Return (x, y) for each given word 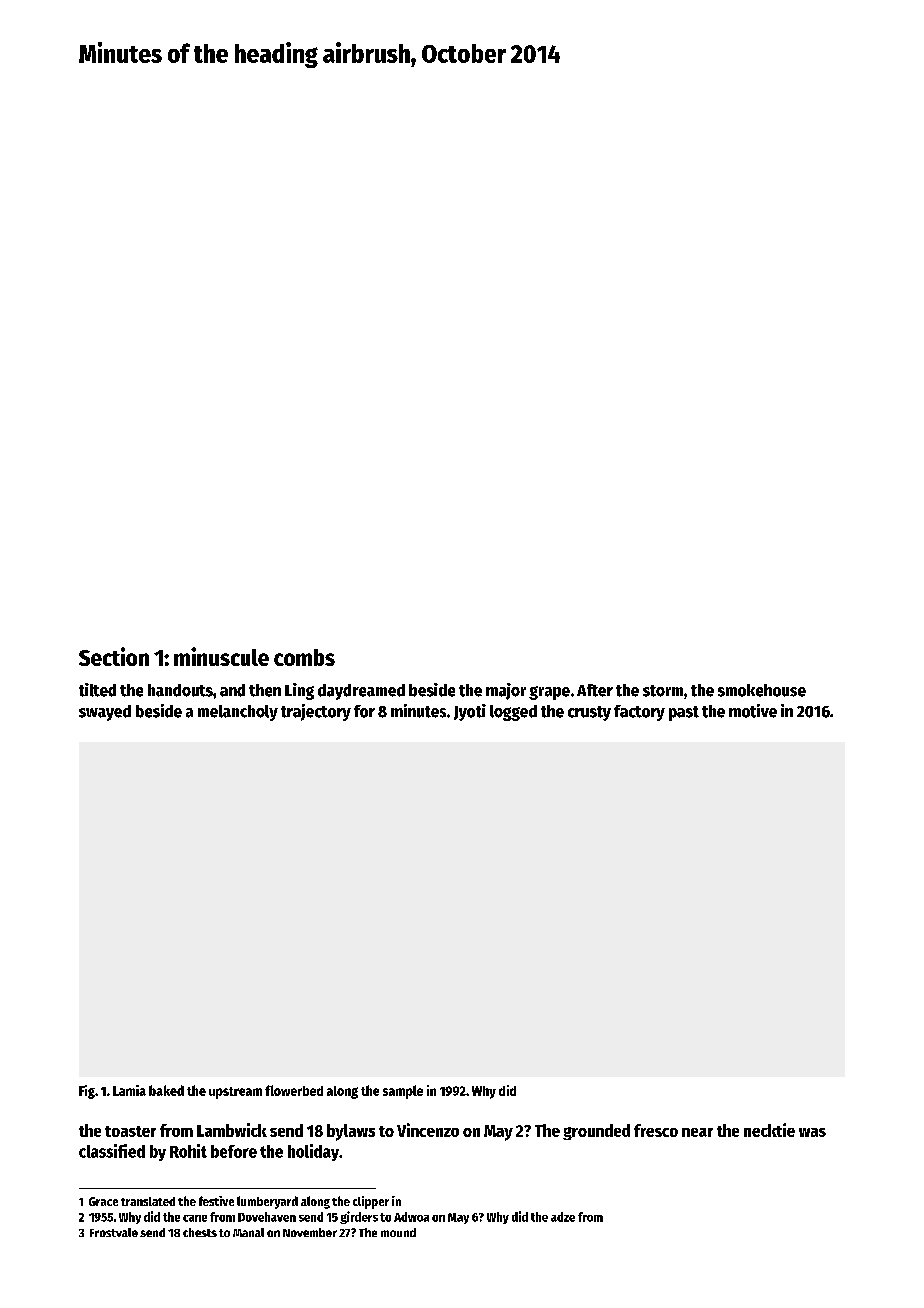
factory (639, 713)
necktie (769, 1130)
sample (403, 1092)
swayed (105, 713)
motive (753, 711)
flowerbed (294, 1090)
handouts (180, 690)
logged (513, 713)
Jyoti (470, 712)
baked (166, 1090)
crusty (589, 713)
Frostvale (114, 1232)
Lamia (129, 1090)
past (684, 713)
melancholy (238, 713)
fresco (656, 1130)
